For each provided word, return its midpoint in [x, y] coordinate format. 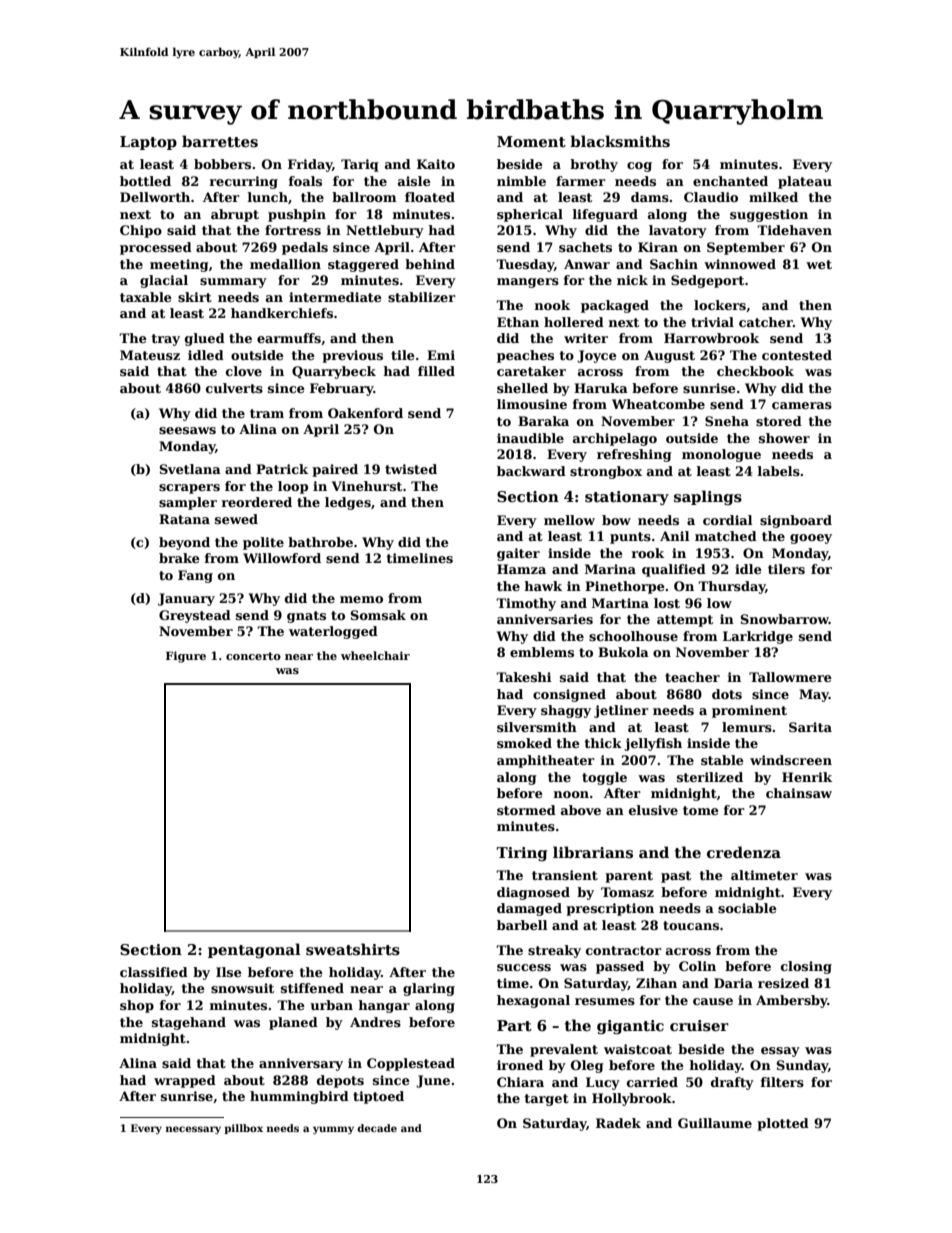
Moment [531, 141]
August [669, 356]
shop [137, 1006]
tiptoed [378, 1097]
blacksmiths [620, 141]
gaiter [518, 554]
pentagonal [254, 950]
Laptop [148, 143]
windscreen [791, 760]
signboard [796, 521]
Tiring [521, 854]
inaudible [530, 438]
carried [652, 1082]
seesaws [187, 430]
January [186, 599]
